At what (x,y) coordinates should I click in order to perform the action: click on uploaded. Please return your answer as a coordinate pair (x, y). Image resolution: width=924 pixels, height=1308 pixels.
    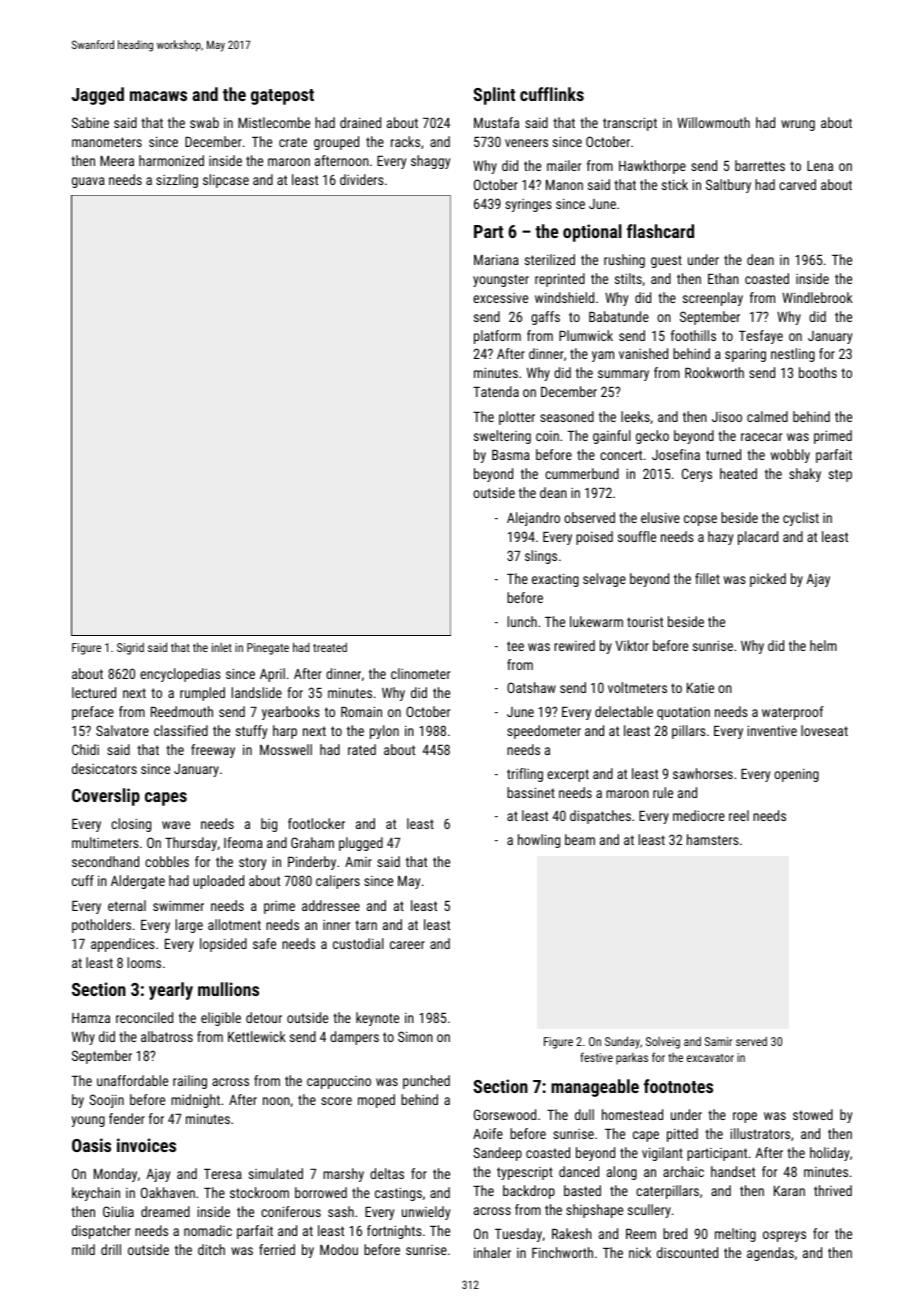
    Looking at the image, I should click on (218, 882).
